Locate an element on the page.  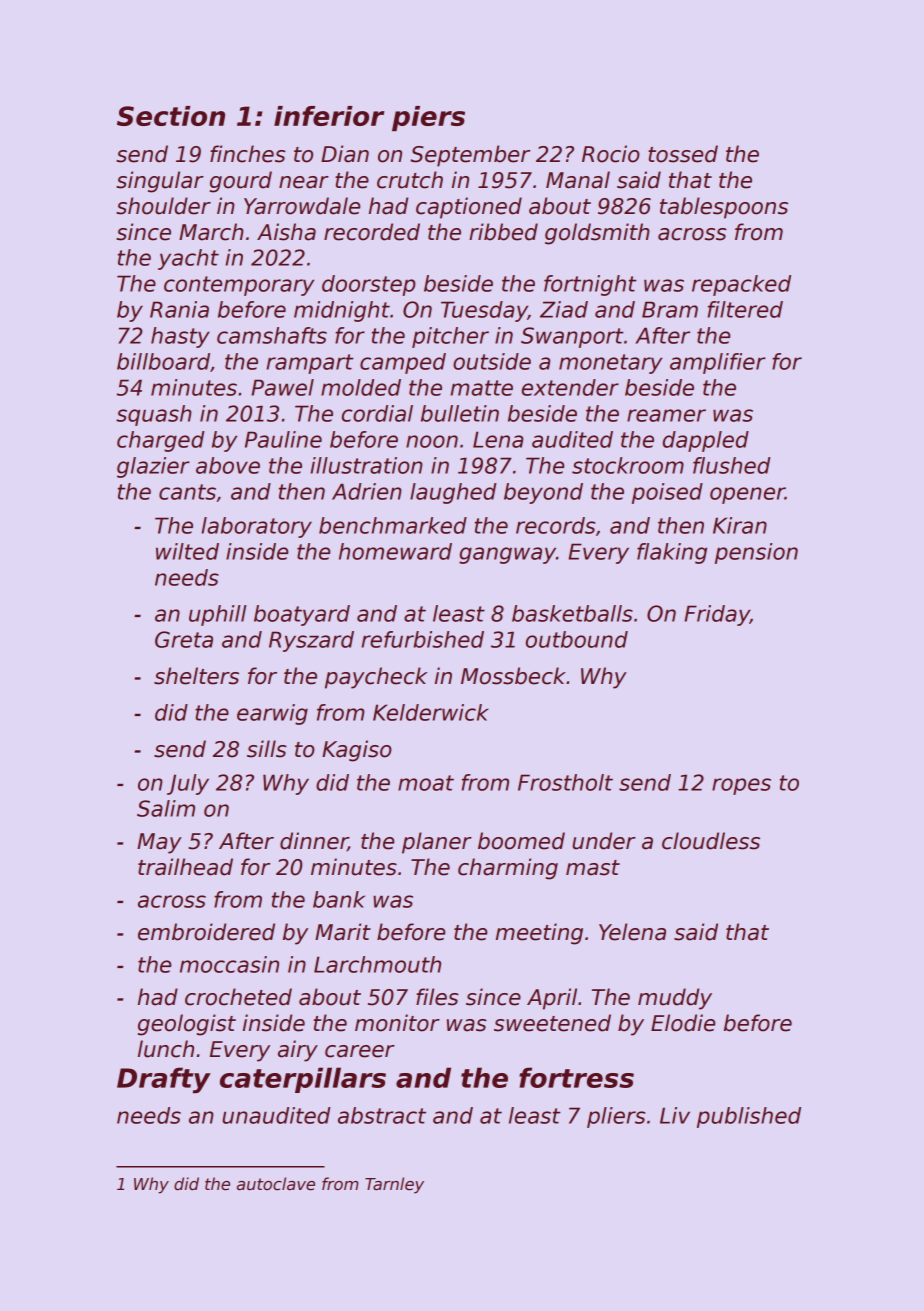
tossed is located at coordinates (683, 154).
